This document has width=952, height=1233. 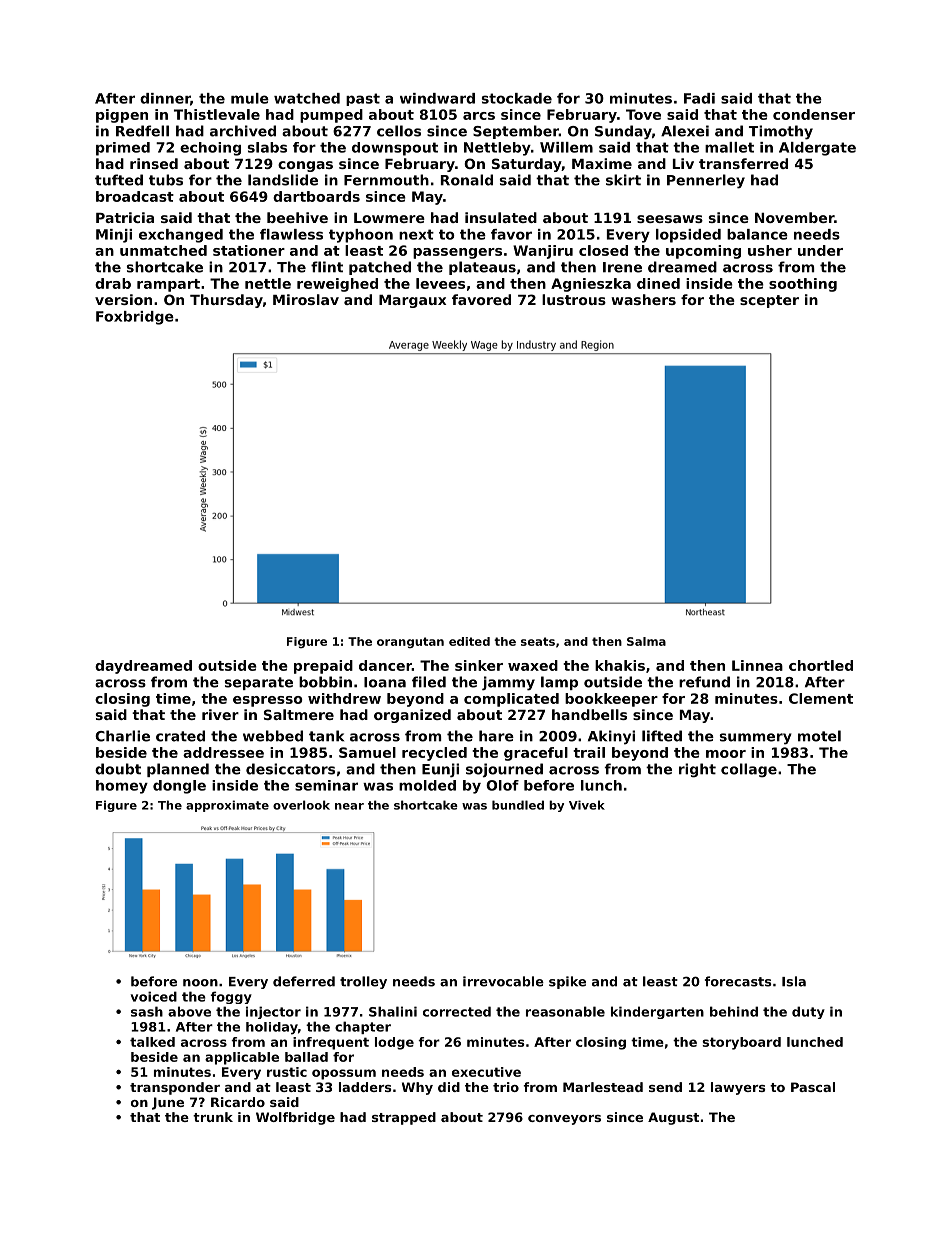 What do you see at coordinates (757, 665) in the document?
I see `Linnea` at bounding box center [757, 665].
